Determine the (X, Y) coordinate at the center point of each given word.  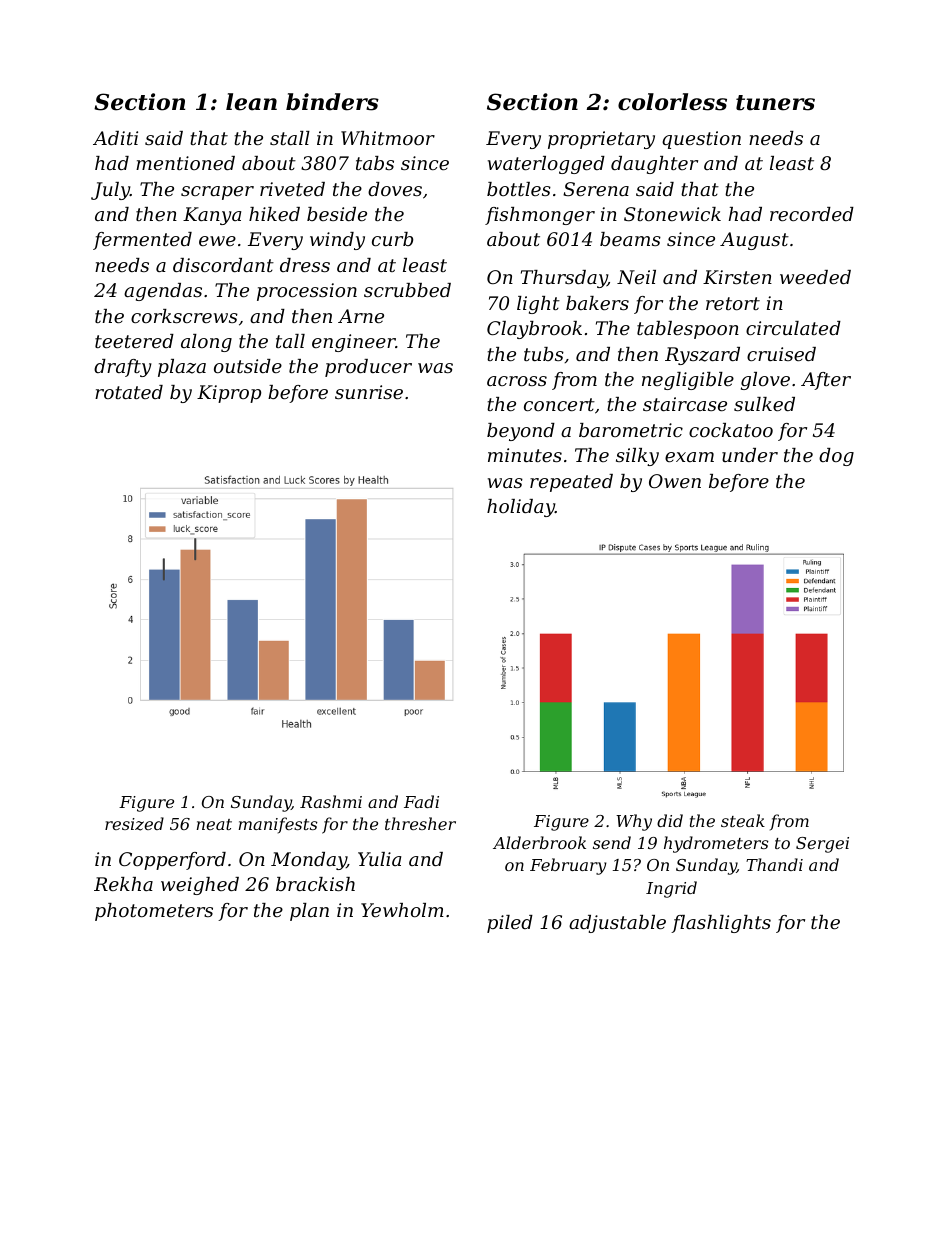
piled (510, 924)
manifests (278, 825)
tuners (775, 103)
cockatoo (731, 430)
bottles (519, 189)
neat (214, 824)
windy (337, 241)
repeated (571, 483)
